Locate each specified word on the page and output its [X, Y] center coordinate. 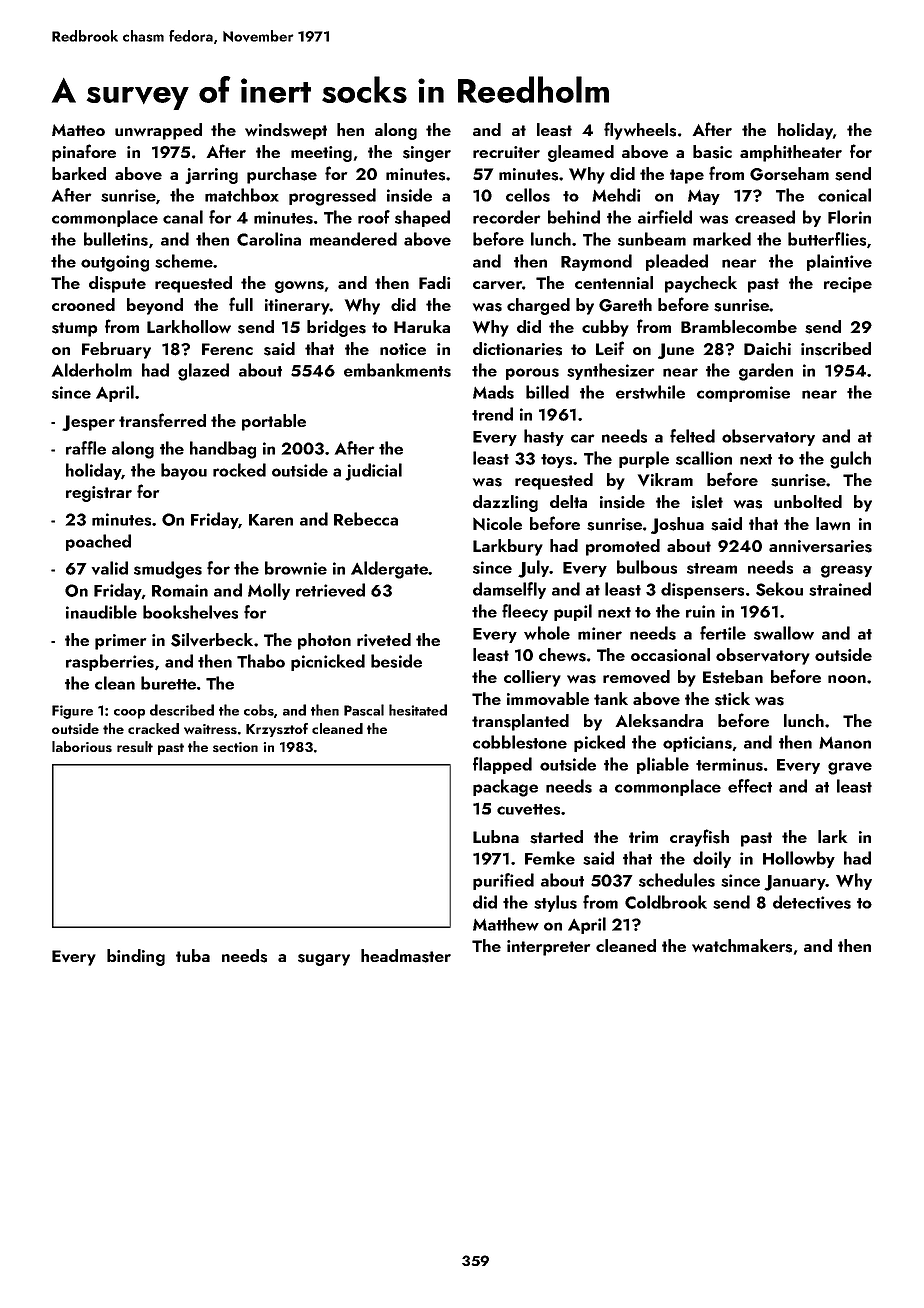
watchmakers [742, 946]
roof [374, 217]
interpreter [548, 948]
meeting [321, 154]
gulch [850, 460]
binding [136, 957]
